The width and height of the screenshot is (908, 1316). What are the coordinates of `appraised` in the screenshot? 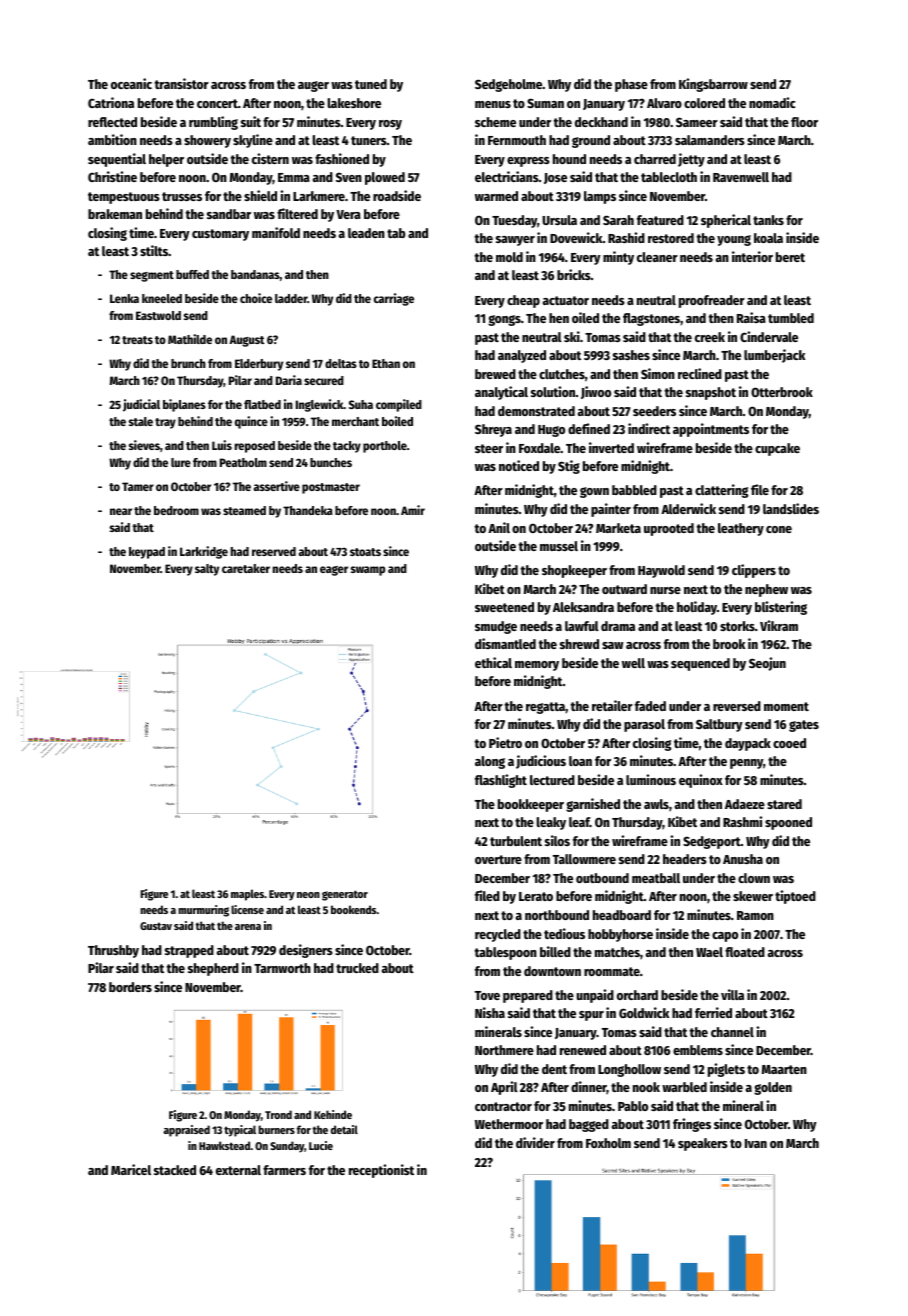 It's located at (186, 1131).
